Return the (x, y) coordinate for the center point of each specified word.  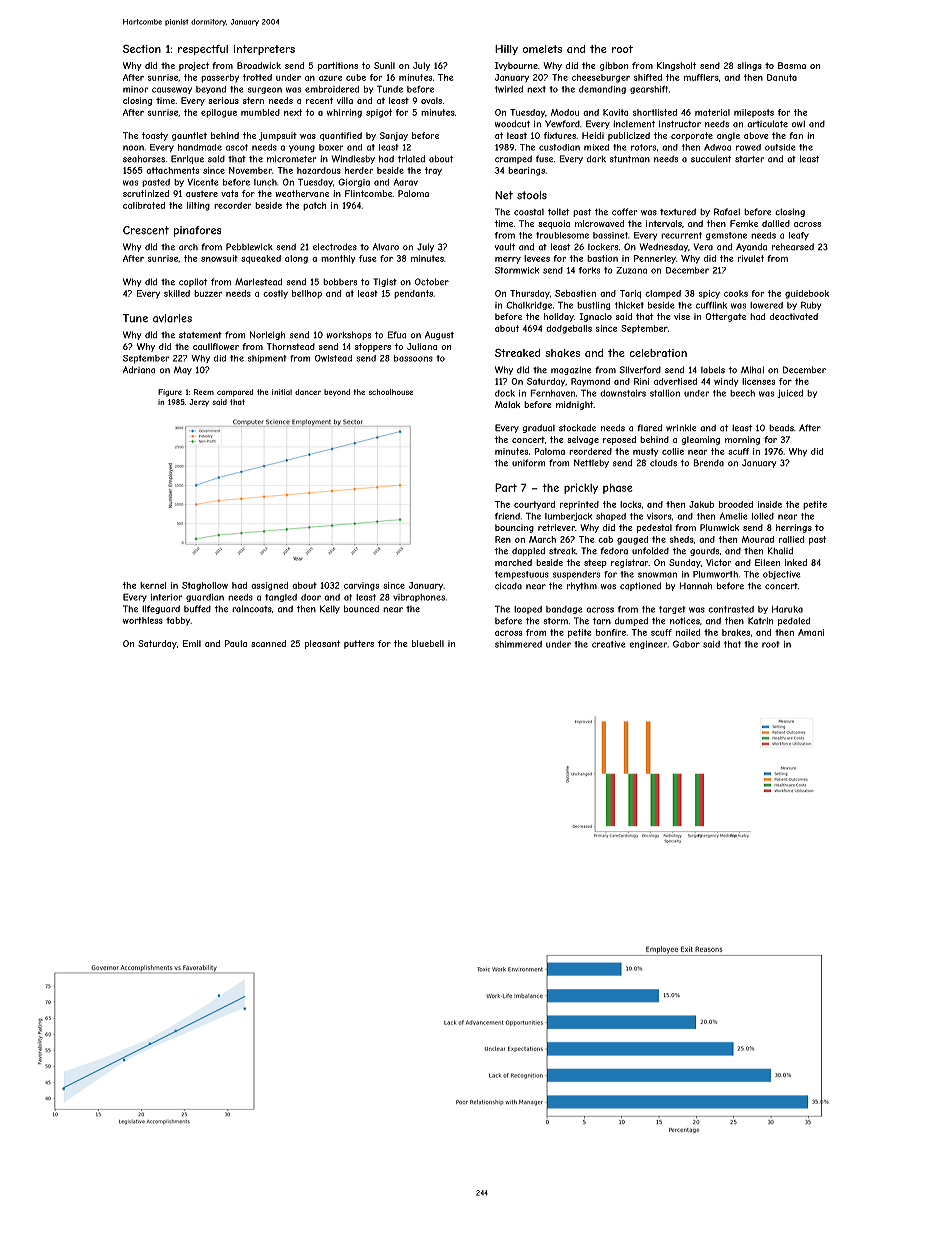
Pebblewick (249, 247)
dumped (631, 621)
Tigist (385, 282)
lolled (763, 516)
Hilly (506, 50)
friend (507, 516)
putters (359, 644)
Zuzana (631, 270)
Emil (192, 643)
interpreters (264, 50)
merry (508, 260)
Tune (135, 318)
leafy (799, 236)
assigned (269, 586)
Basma (792, 65)
